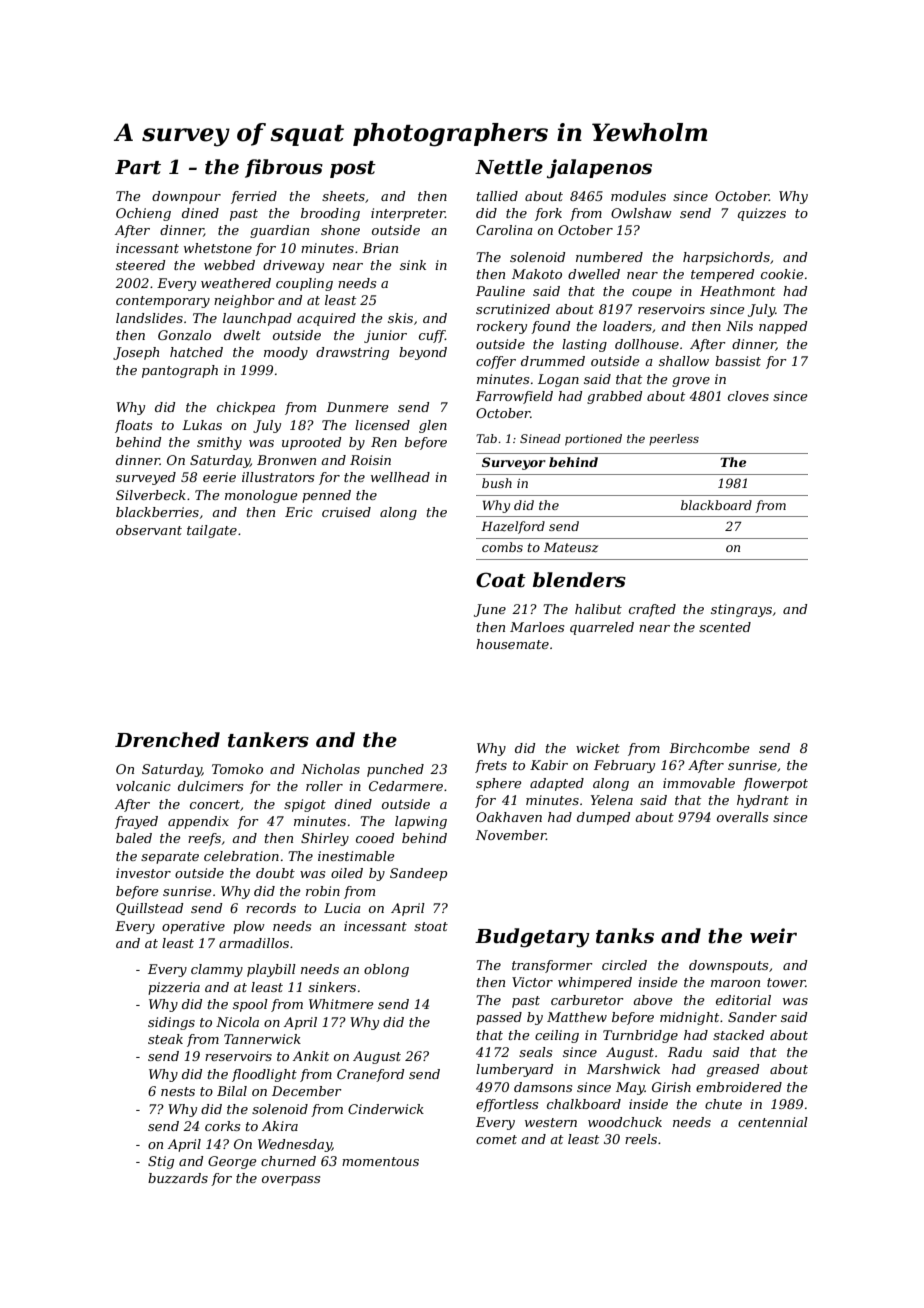  I want to click on Drenched, so click(167, 740).
